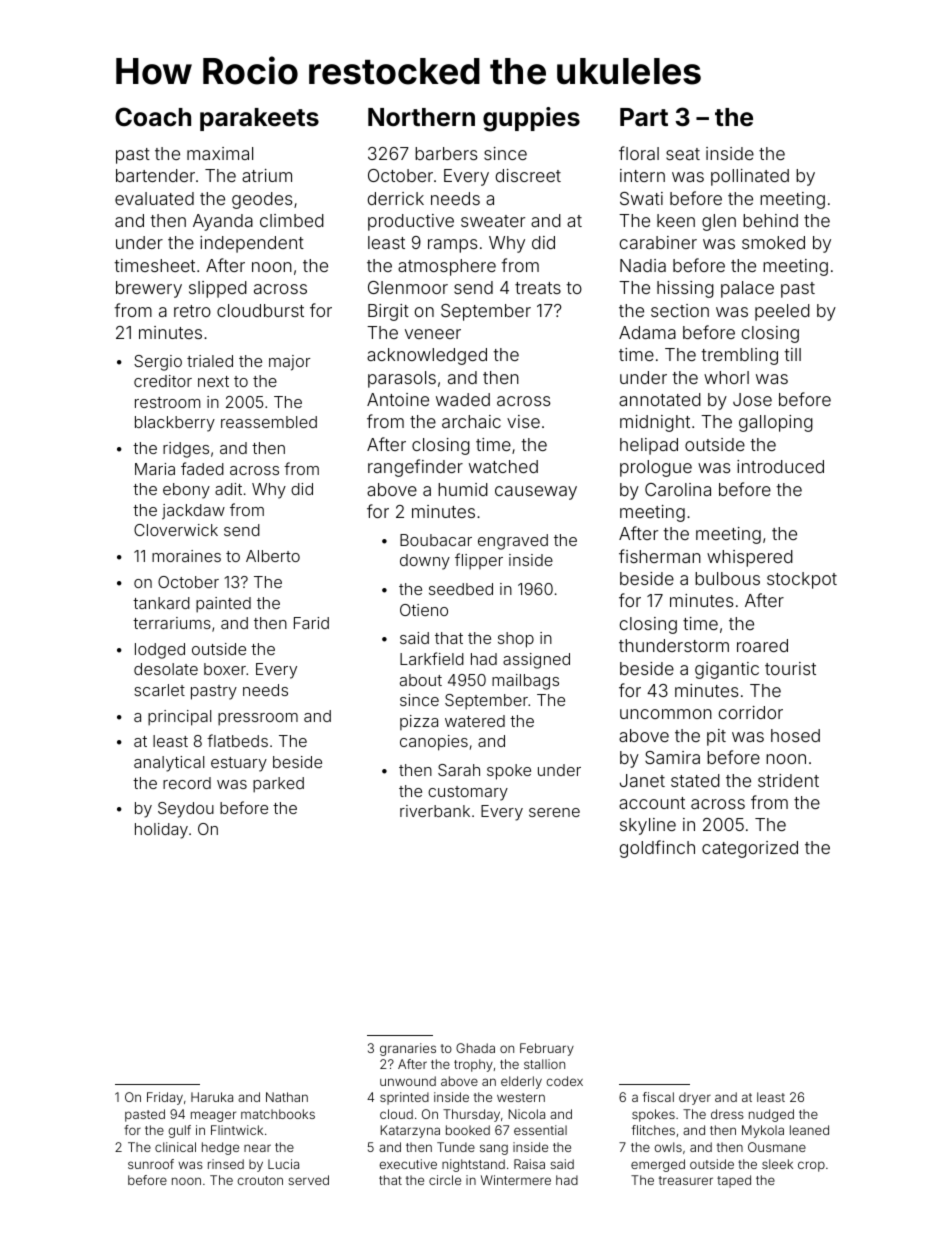 The image size is (952, 1233). I want to click on February, so click(547, 1049).
